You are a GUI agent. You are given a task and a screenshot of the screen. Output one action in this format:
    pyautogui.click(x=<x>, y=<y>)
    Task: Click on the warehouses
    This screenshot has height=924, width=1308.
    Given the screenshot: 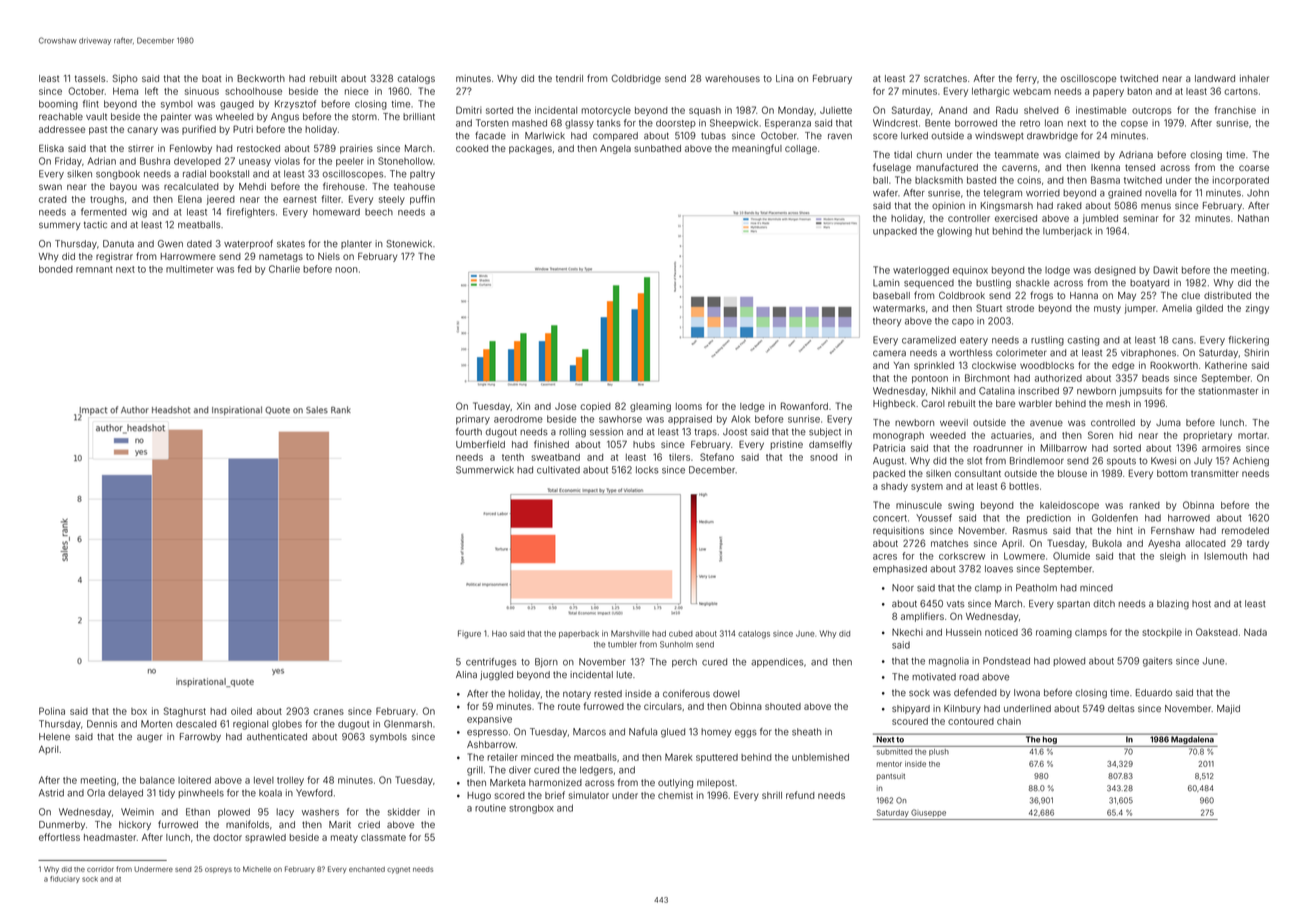 What is the action you would take?
    pyautogui.click(x=732, y=78)
